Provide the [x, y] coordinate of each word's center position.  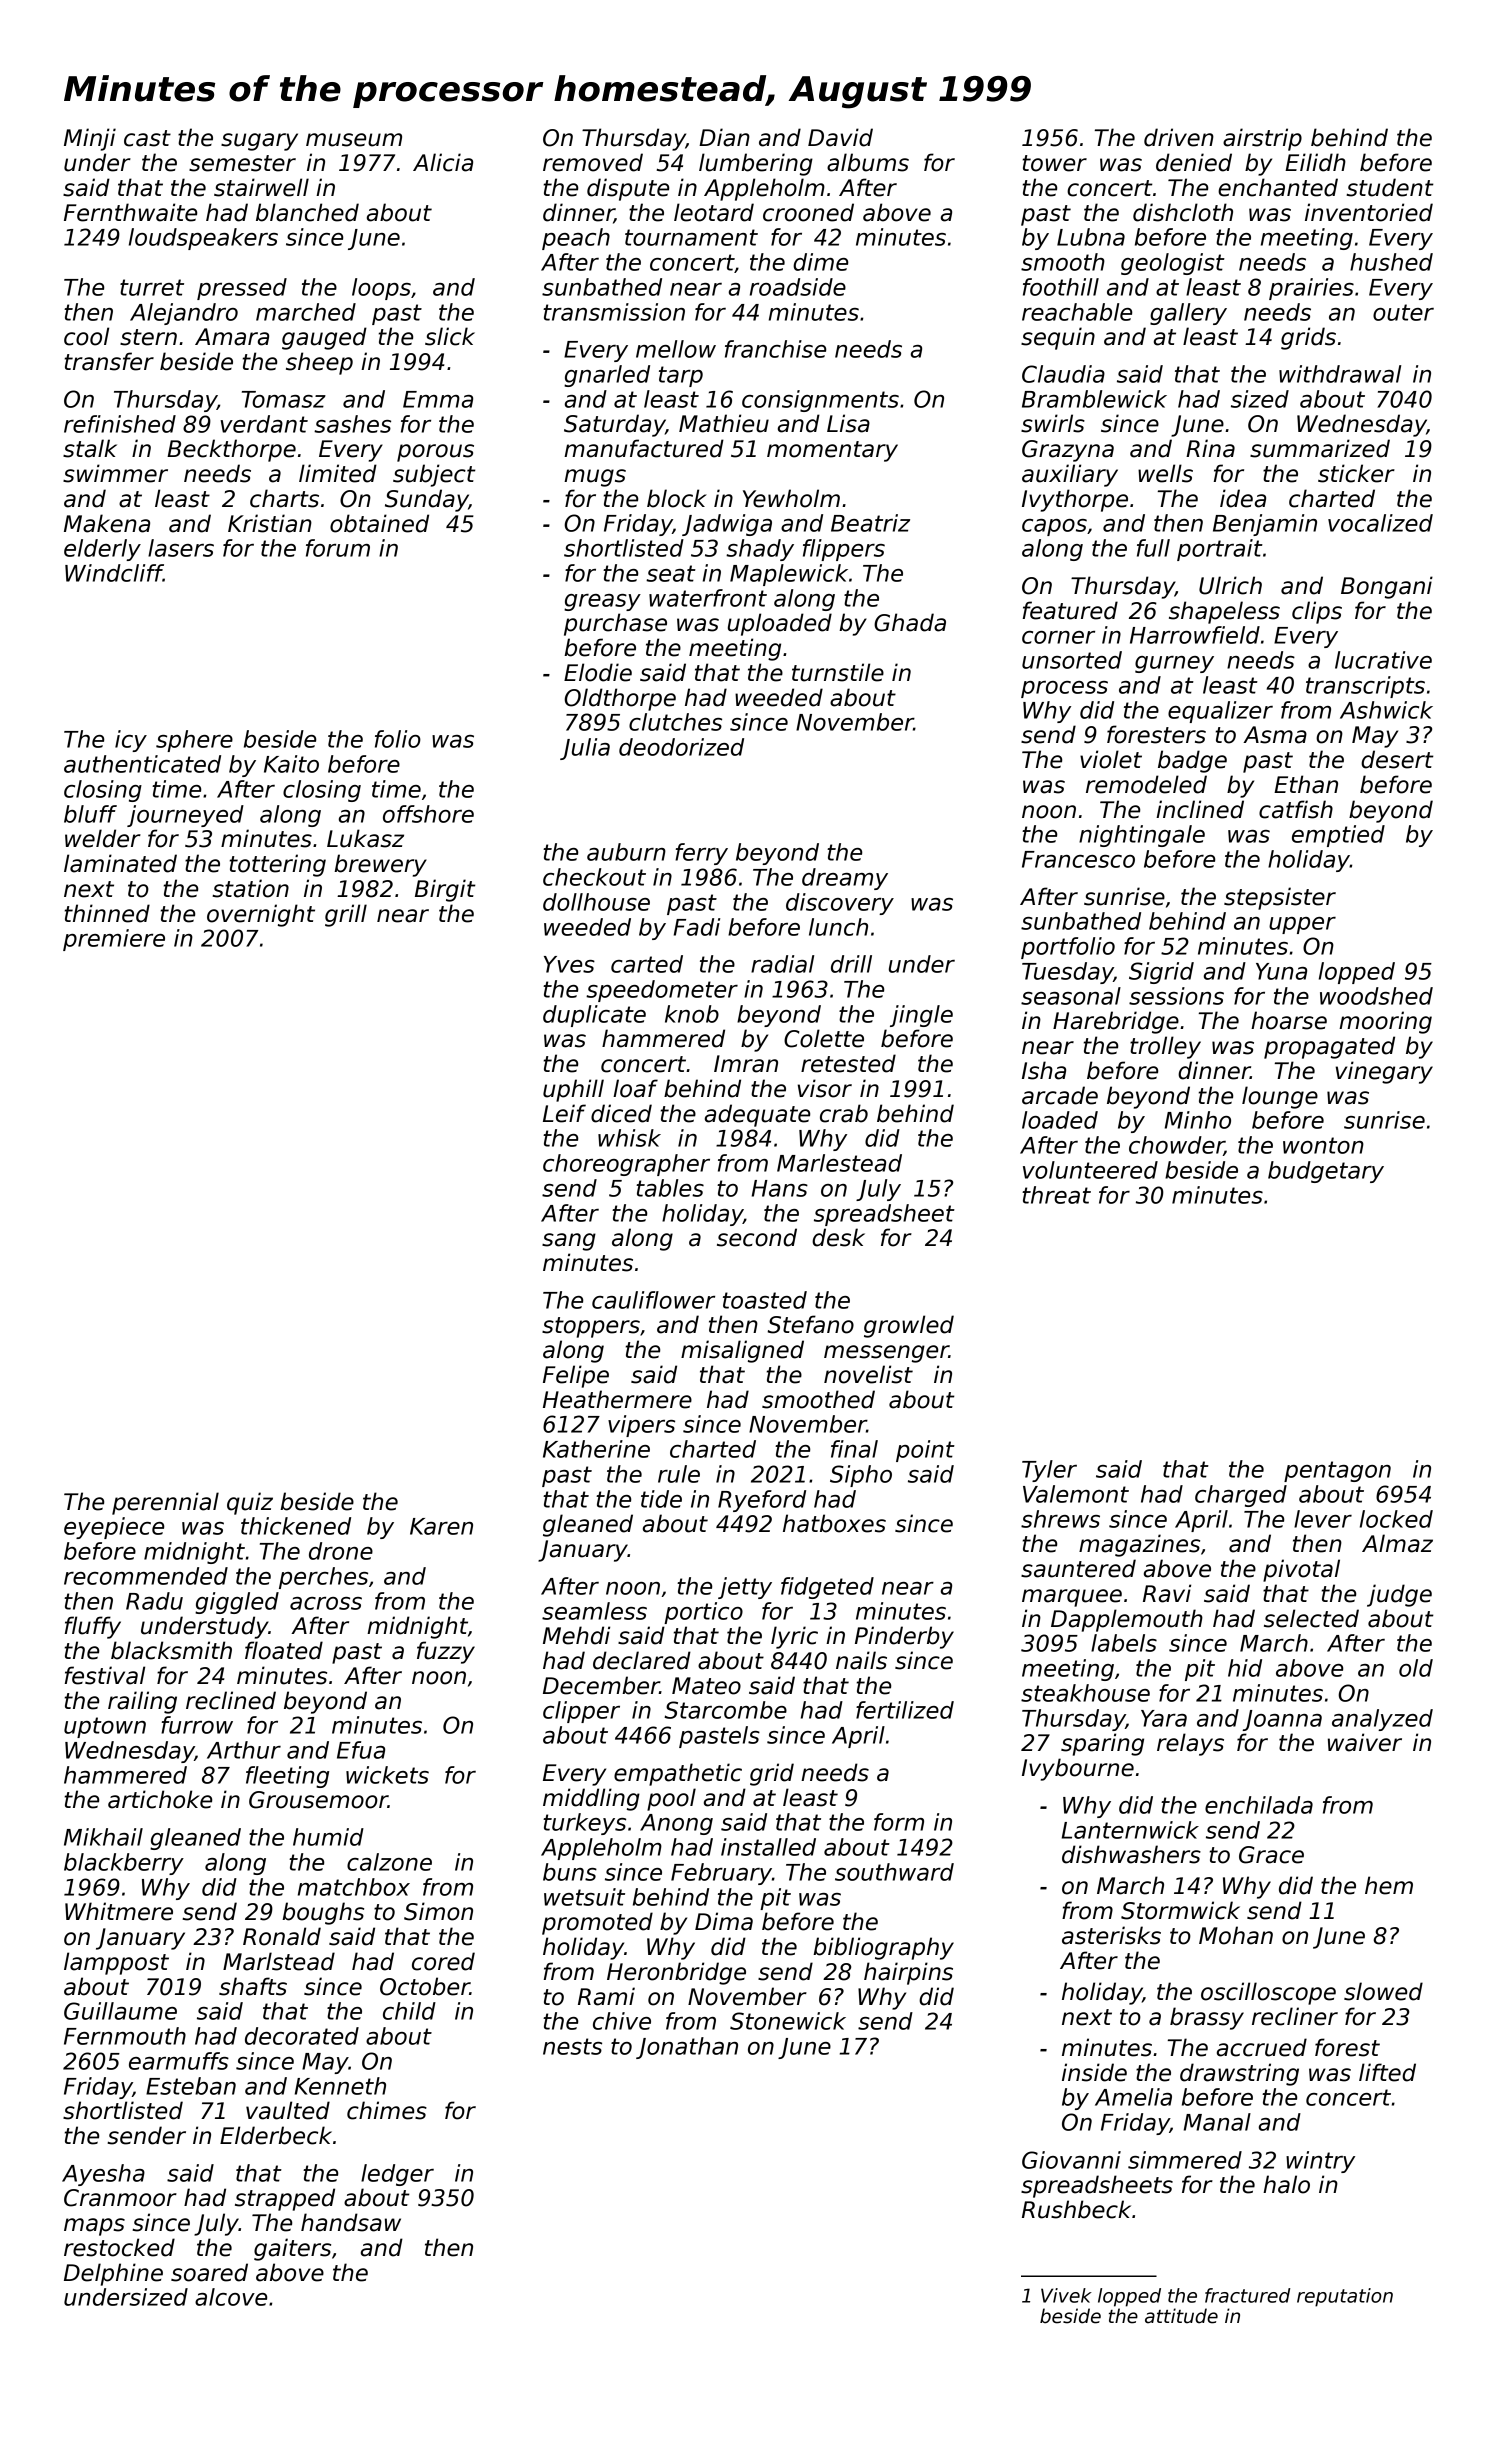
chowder [1176, 1146]
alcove [231, 2297]
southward [894, 1872]
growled [909, 1326]
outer [1403, 312]
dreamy [845, 879]
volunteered [1090, 1170]
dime [820, 262]
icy [131, 741]
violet [1111, 759]
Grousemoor [318, 1800]
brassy [1207, 2018]
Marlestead [839, 1163]
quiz [250, 1503]
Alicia [443, 162]
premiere [114, 940]
